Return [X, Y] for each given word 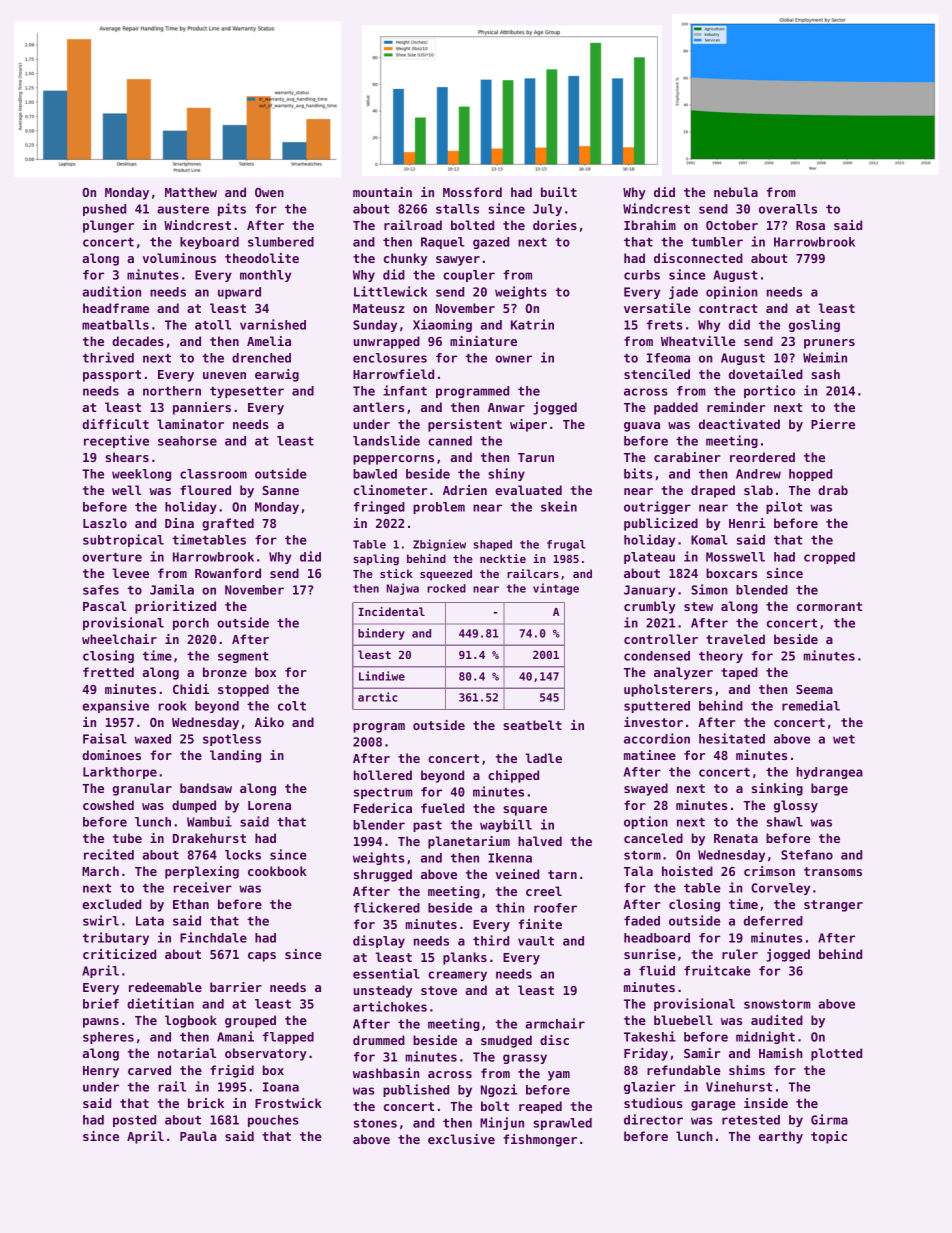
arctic [378, 697]
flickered [387, 907]
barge [829, 789]
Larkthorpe [120, 773]
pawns [101, 1023]
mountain [382, 192]
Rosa [810, 225]
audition [111, 291]
